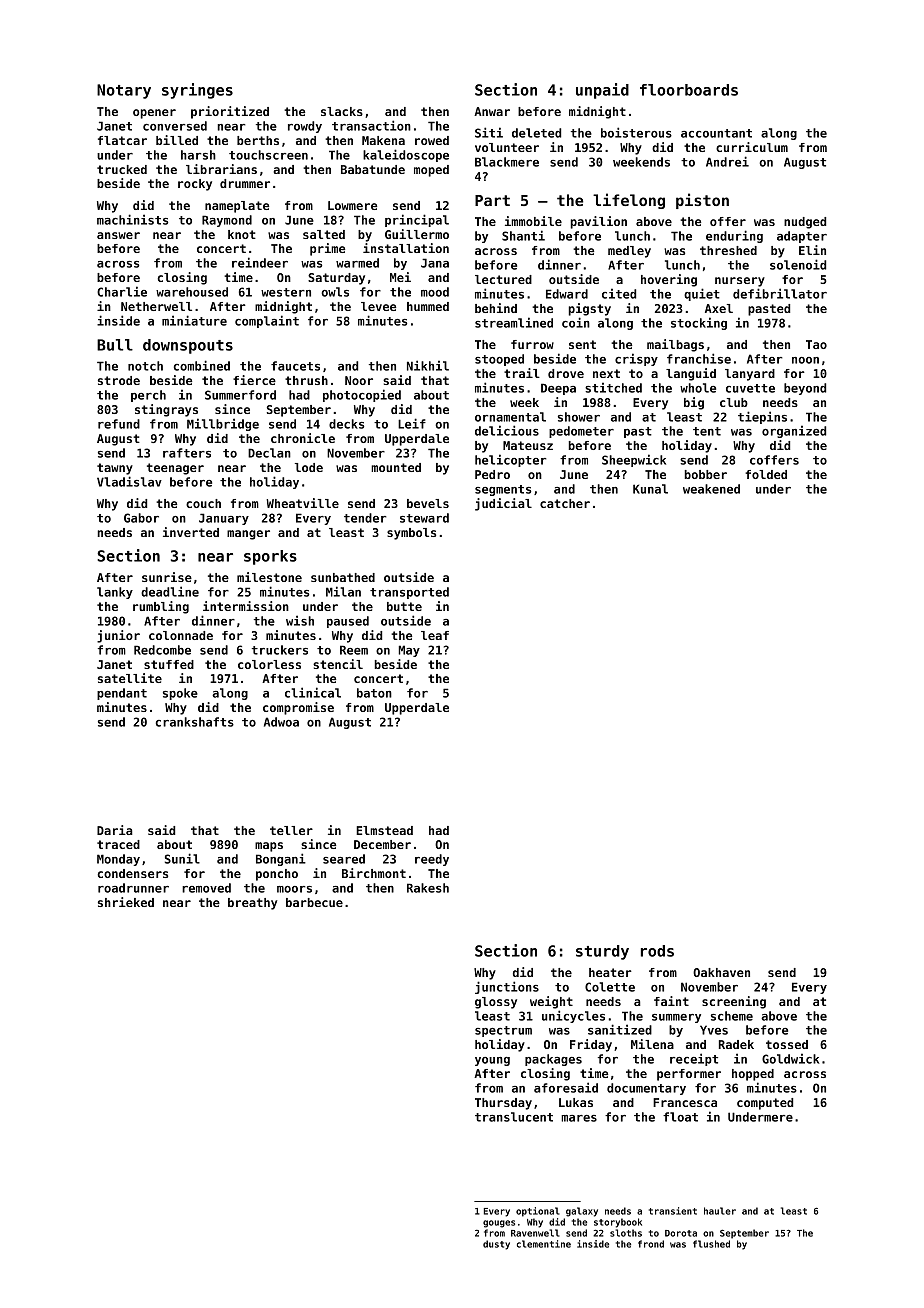 This screenshot has height=1308, width=924. What do you see at coordinates (240, 395) in the screenshot?
I see `Summerford` at bounding box center [240, 395].
